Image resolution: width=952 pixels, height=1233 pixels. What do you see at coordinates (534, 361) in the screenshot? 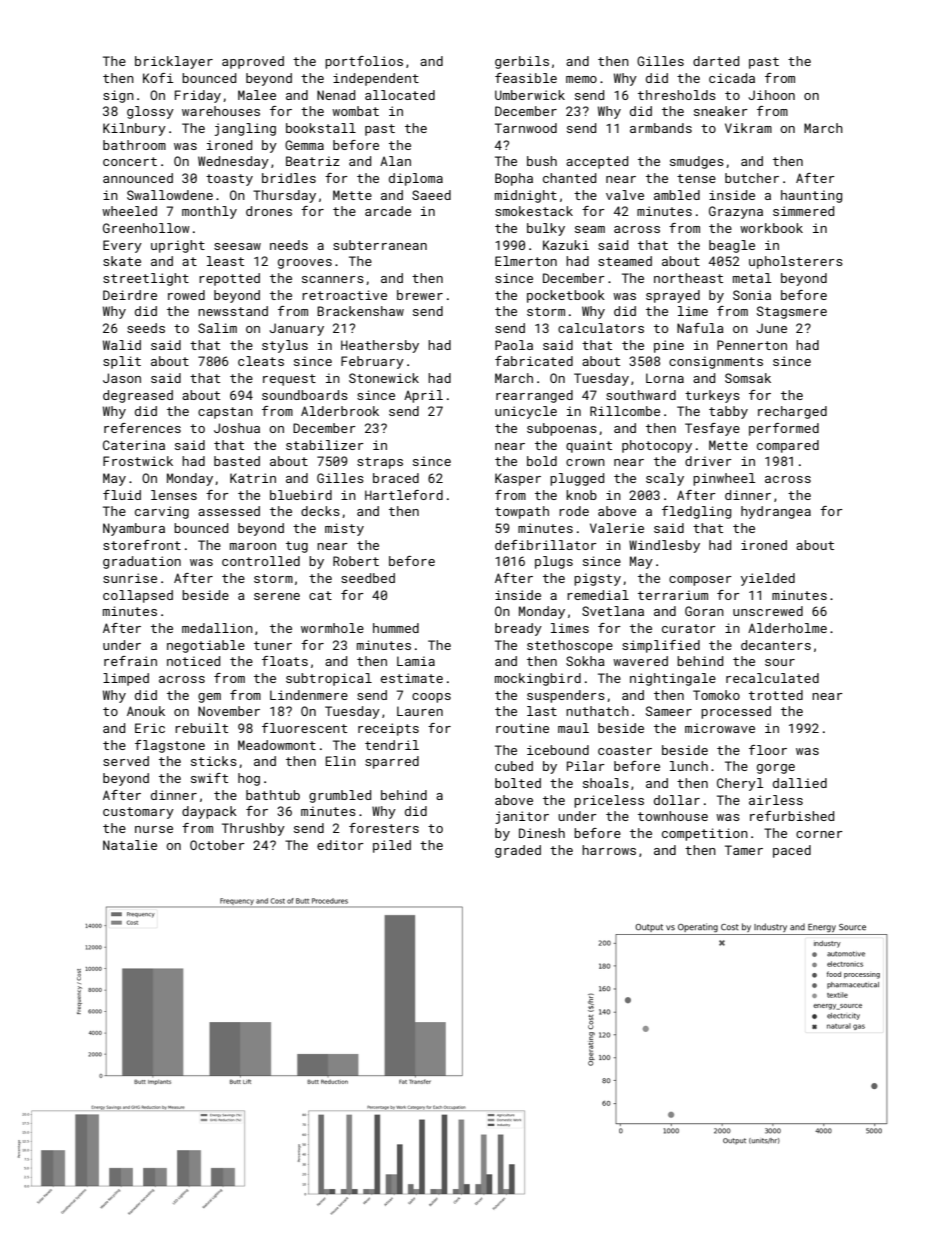
I see `fabricated` at bounding box center [534, 361].
